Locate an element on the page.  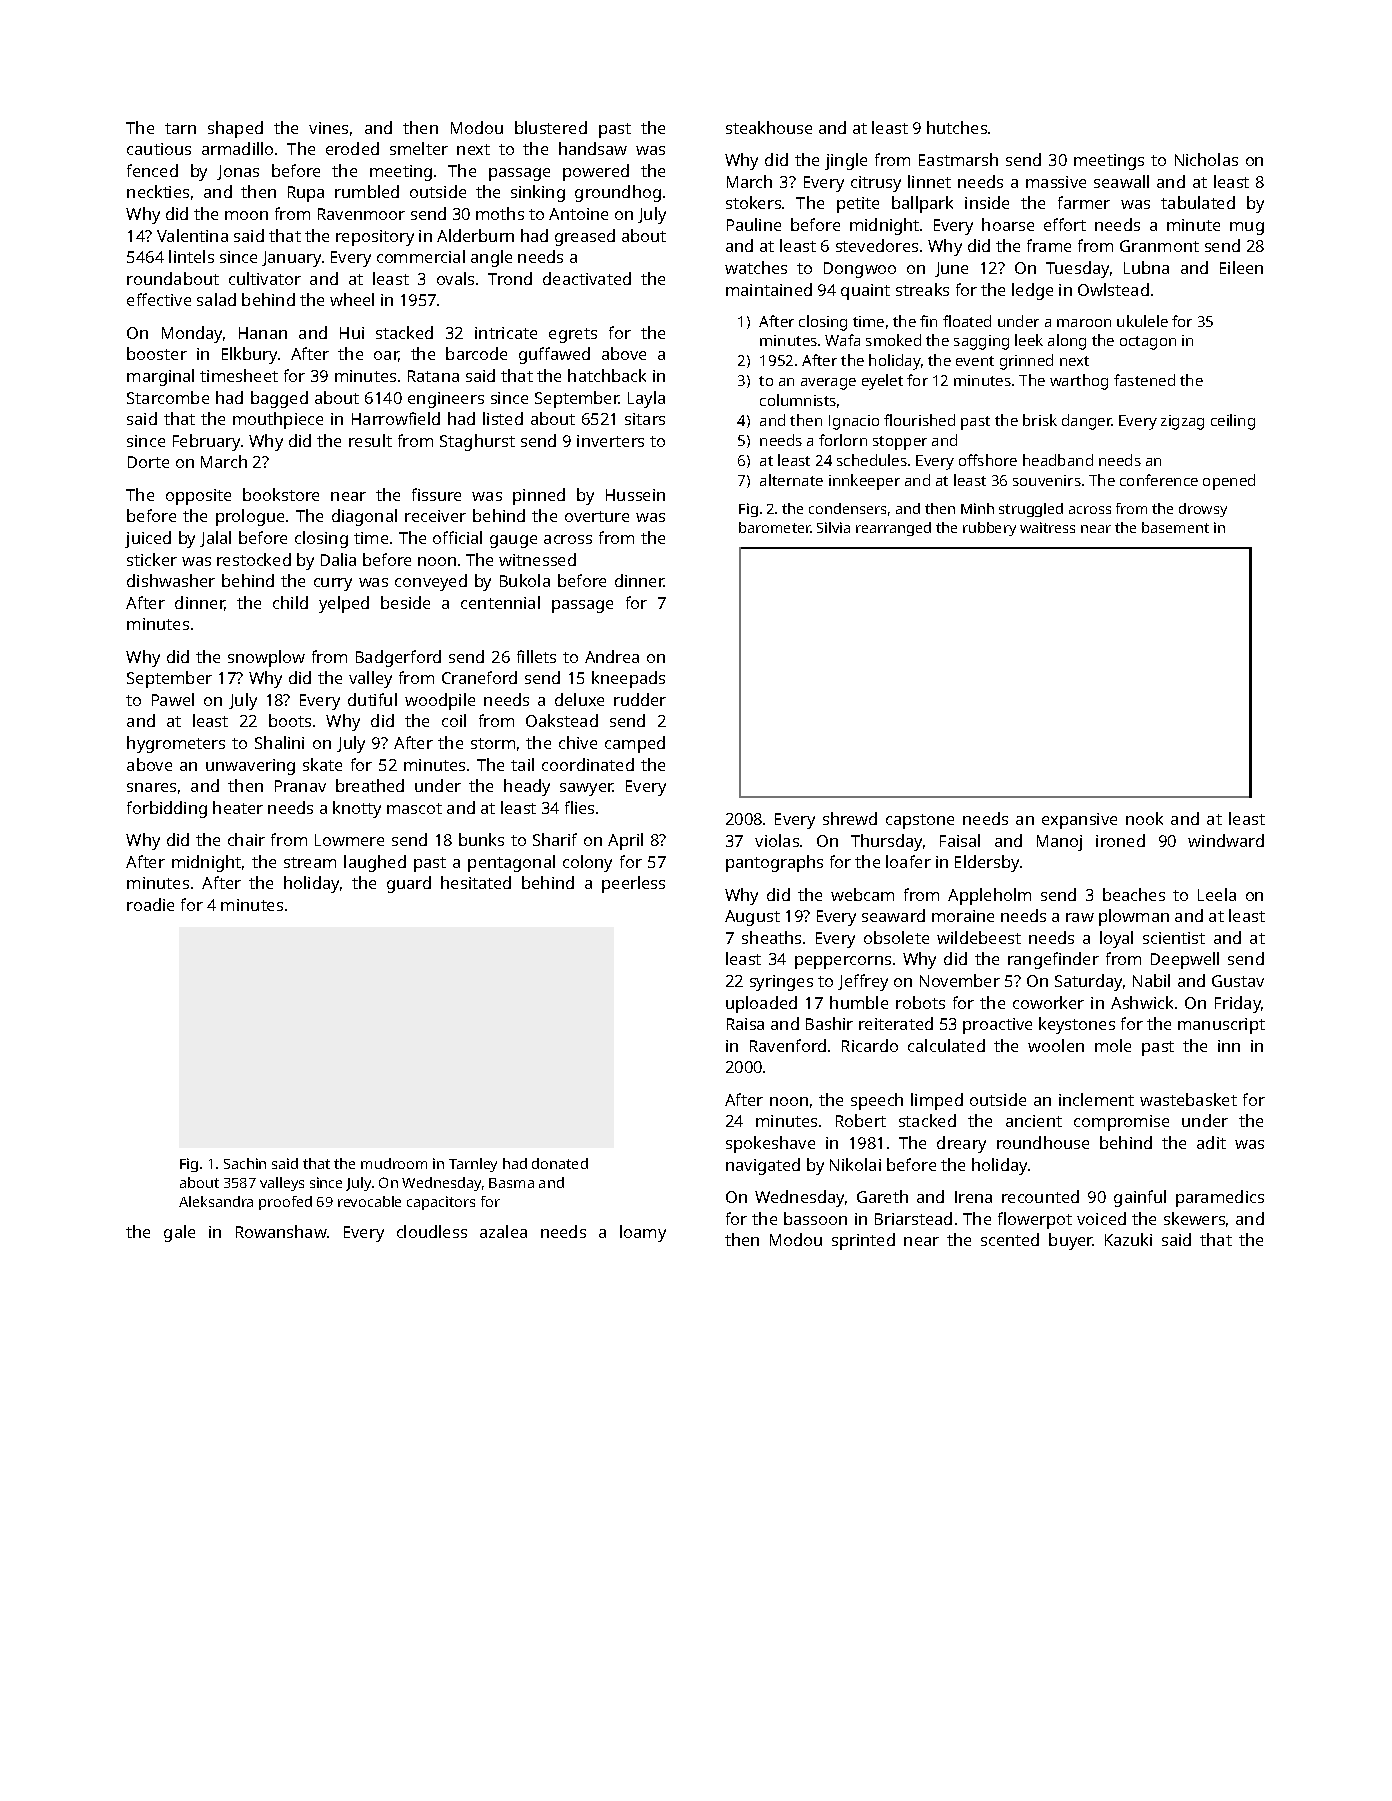
nook is located at coordinates (1144, 818).
